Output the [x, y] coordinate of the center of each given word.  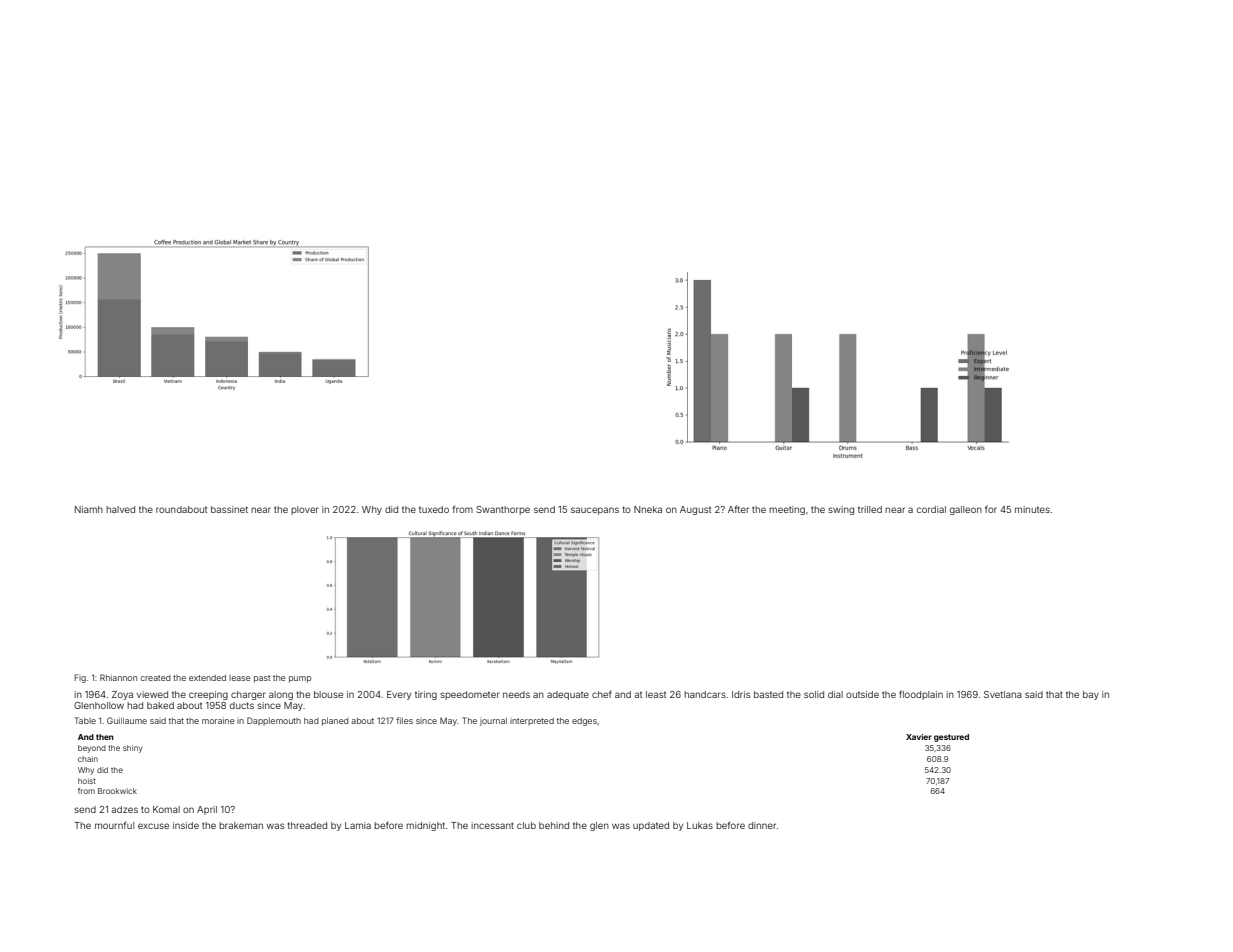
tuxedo [434, 509]
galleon [966, 510]
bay [1091, 695]
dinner [762, 825]
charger [248, 695]
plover [304, 510]
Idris [741, 694]
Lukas [700, 825]
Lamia [358, 825]
